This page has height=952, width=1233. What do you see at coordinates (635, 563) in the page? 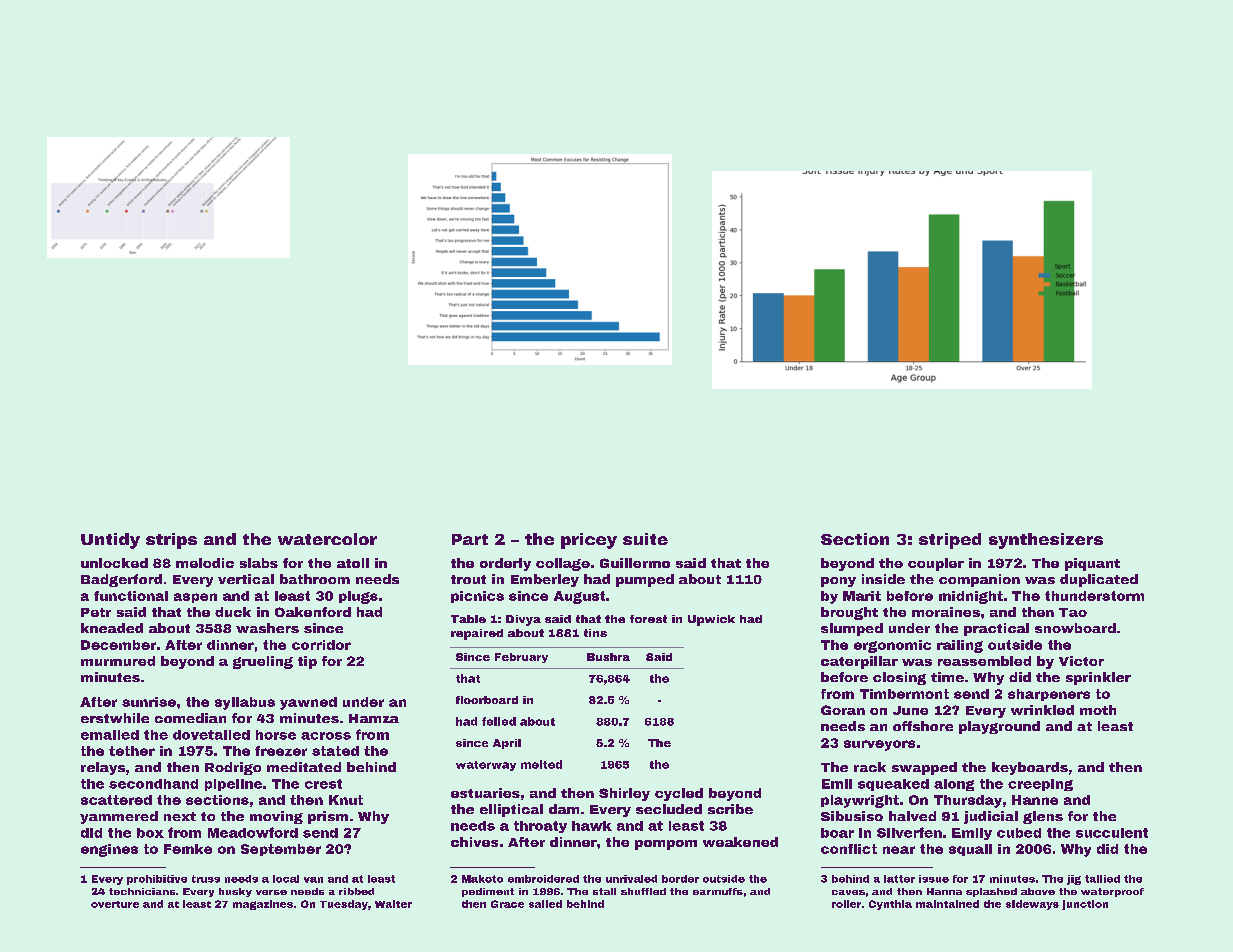
I see `Guillermo` at bounding box center [635, 563].
